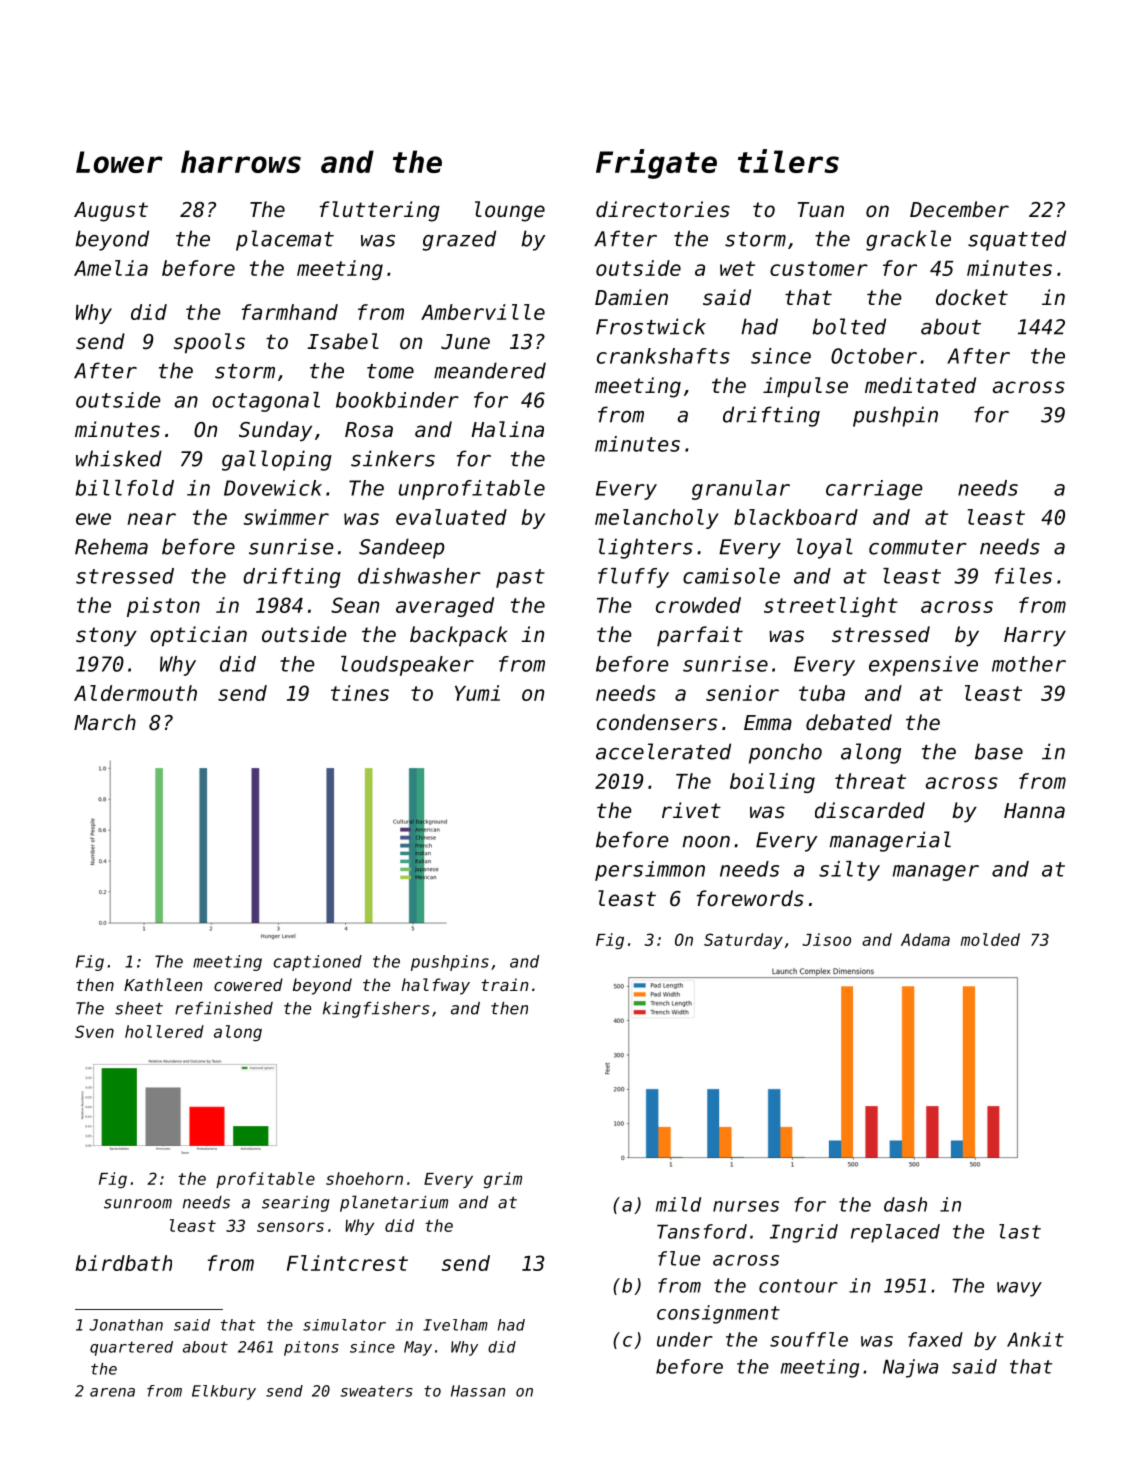 The height and width of the image is (1476, 1141). I want to click on flue, so click(679, 1258).
